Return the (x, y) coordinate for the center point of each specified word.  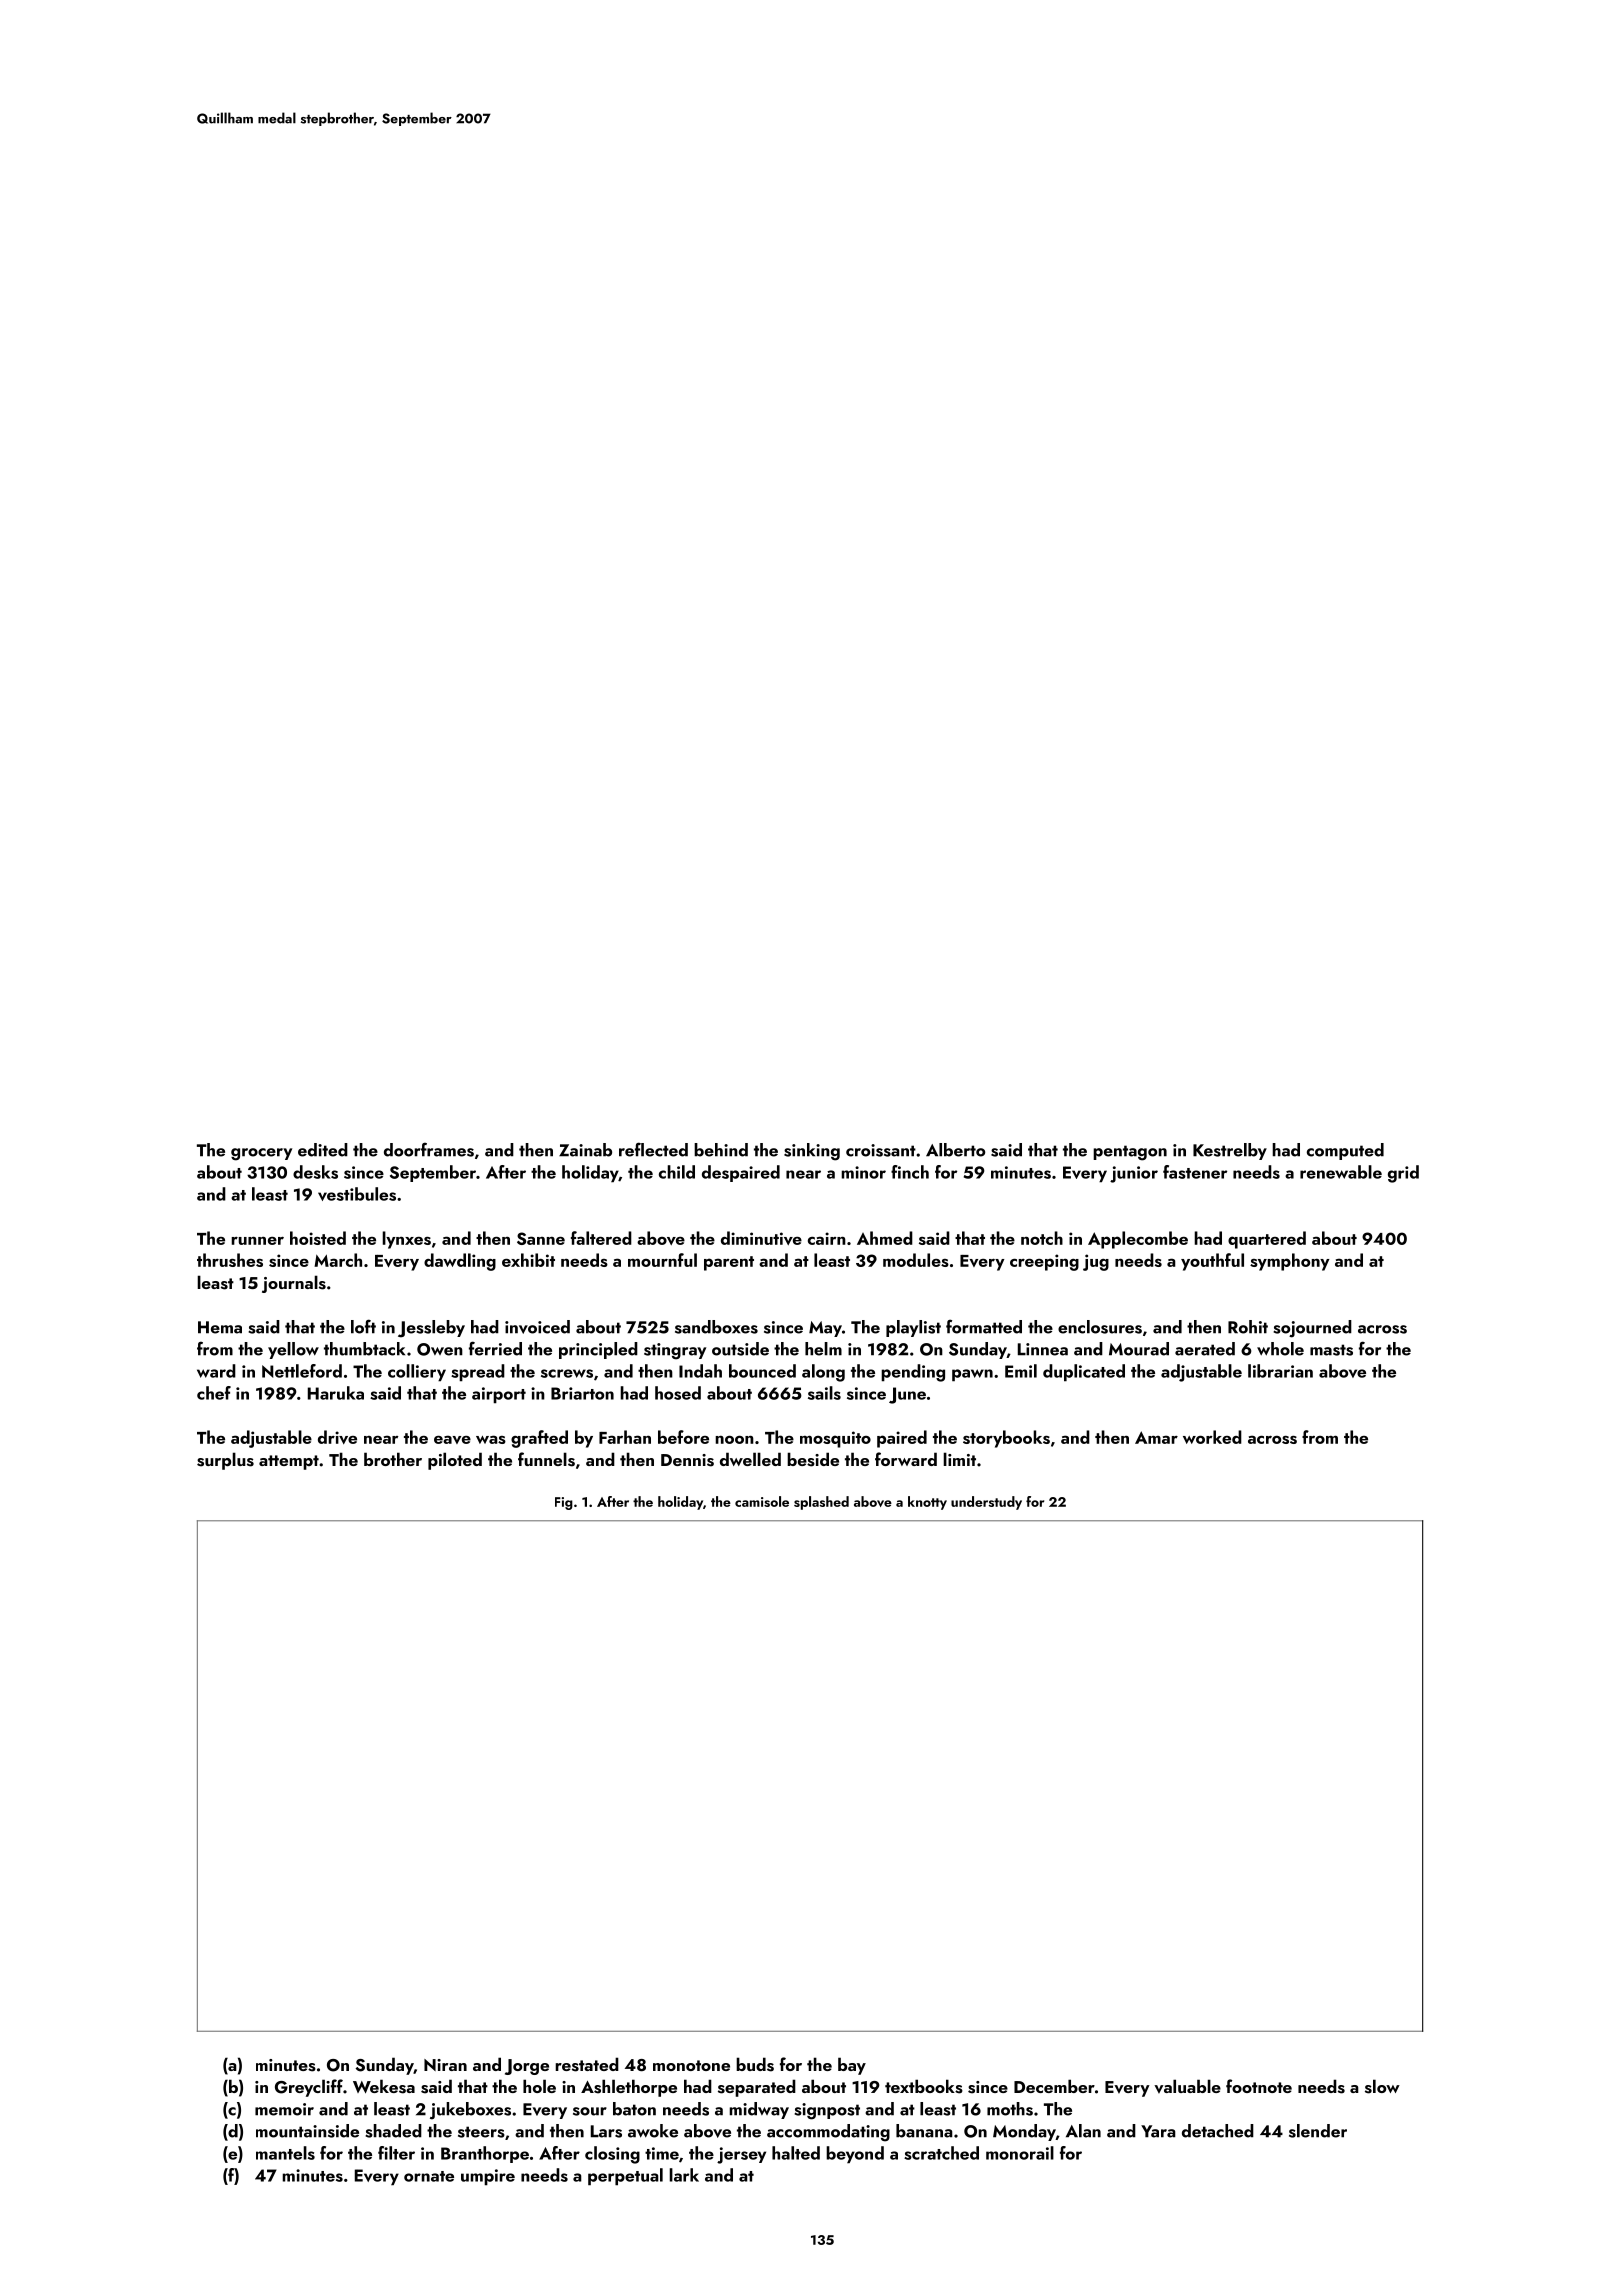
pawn (972, 1375)
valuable (1187, 2086)
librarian (1280, 1371)
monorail (1020, 2153)
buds (755, 2064)
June (907, 1395)
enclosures (1100, 1327)
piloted (455, 1461)
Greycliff (309, 2088)
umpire (488, 2177)
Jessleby (431, 1329)
